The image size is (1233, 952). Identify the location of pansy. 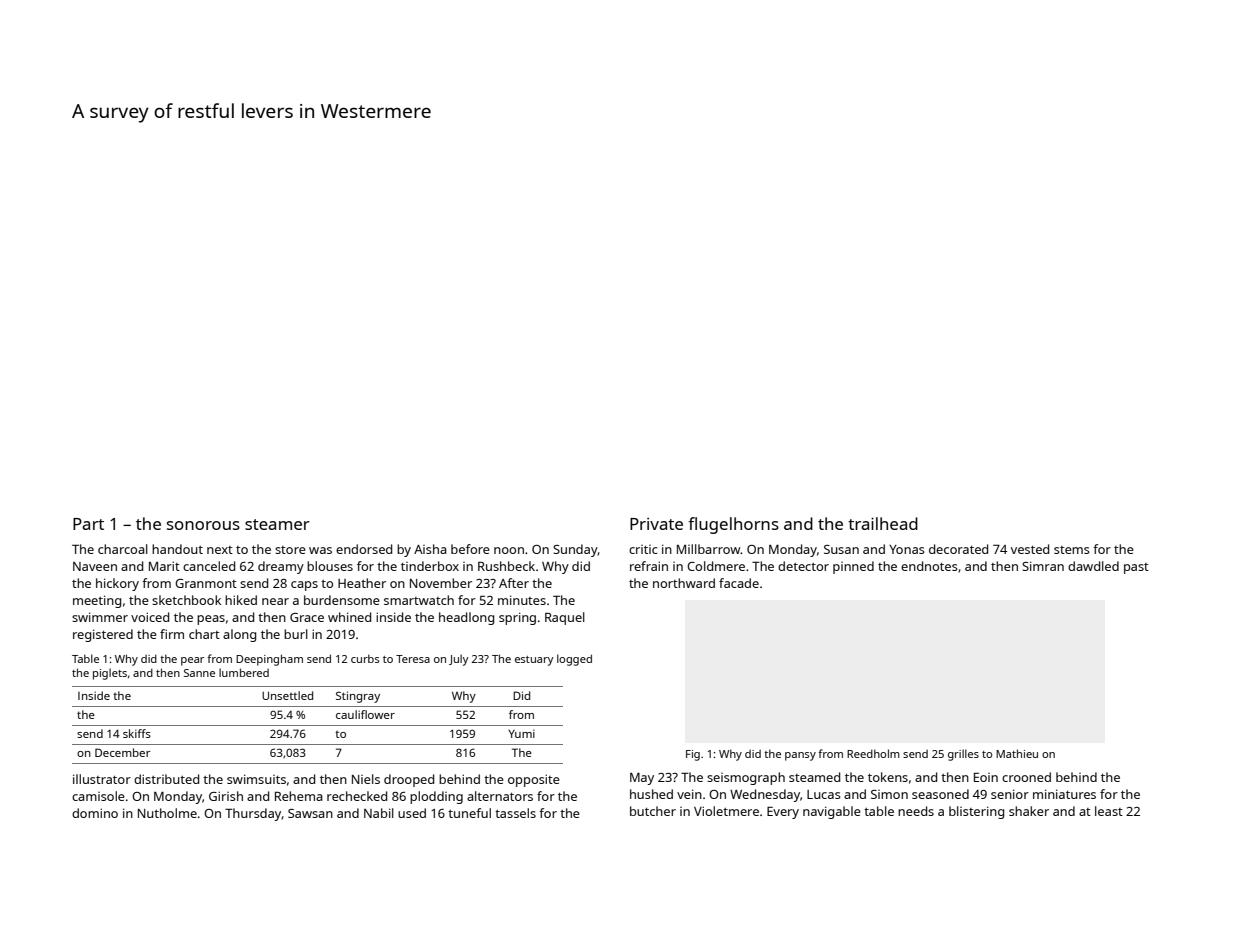
(800, 756).
